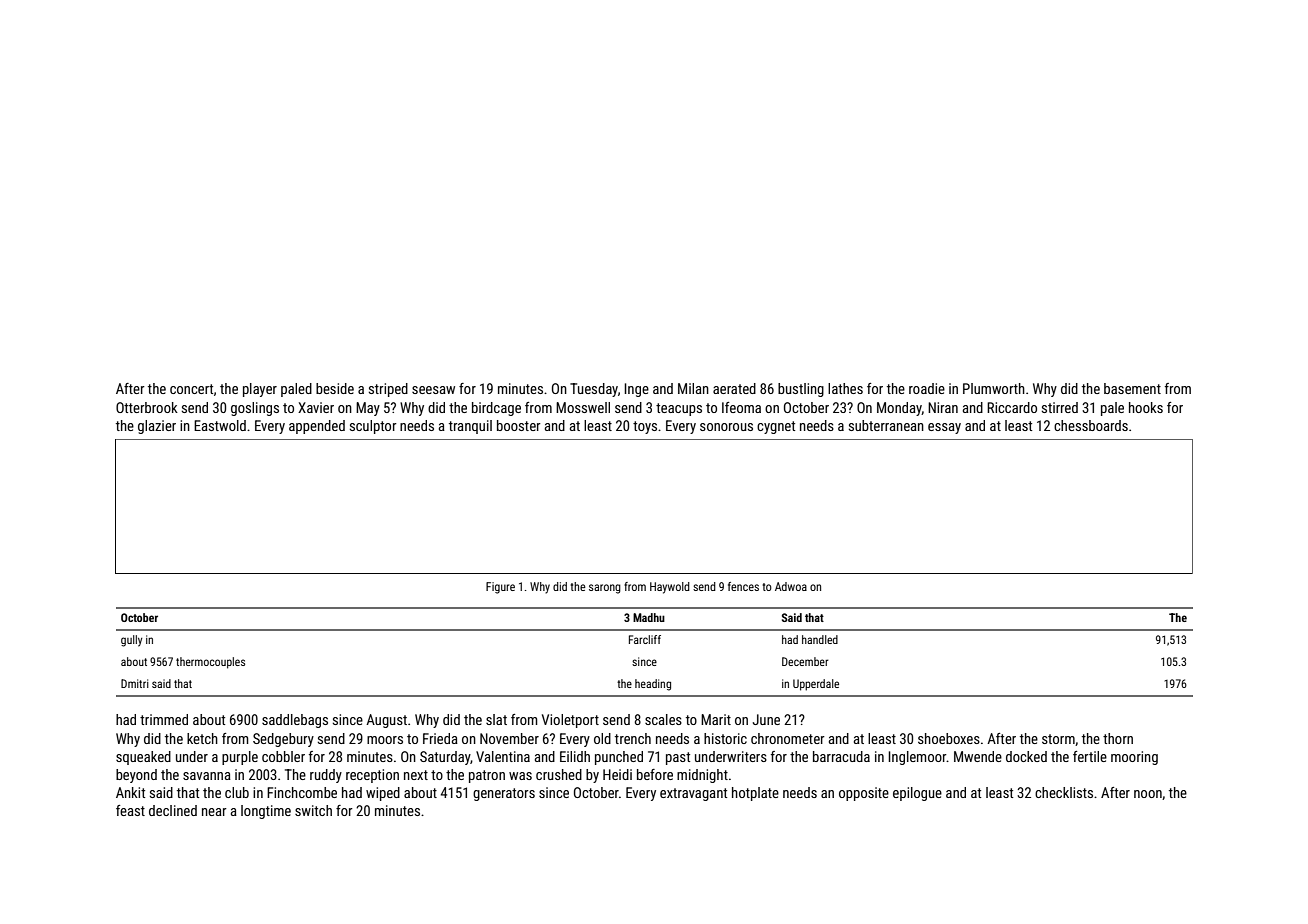  Describe the element at coordinates (791, 586) in the screenshot. I see `Adwoa` at that location.
